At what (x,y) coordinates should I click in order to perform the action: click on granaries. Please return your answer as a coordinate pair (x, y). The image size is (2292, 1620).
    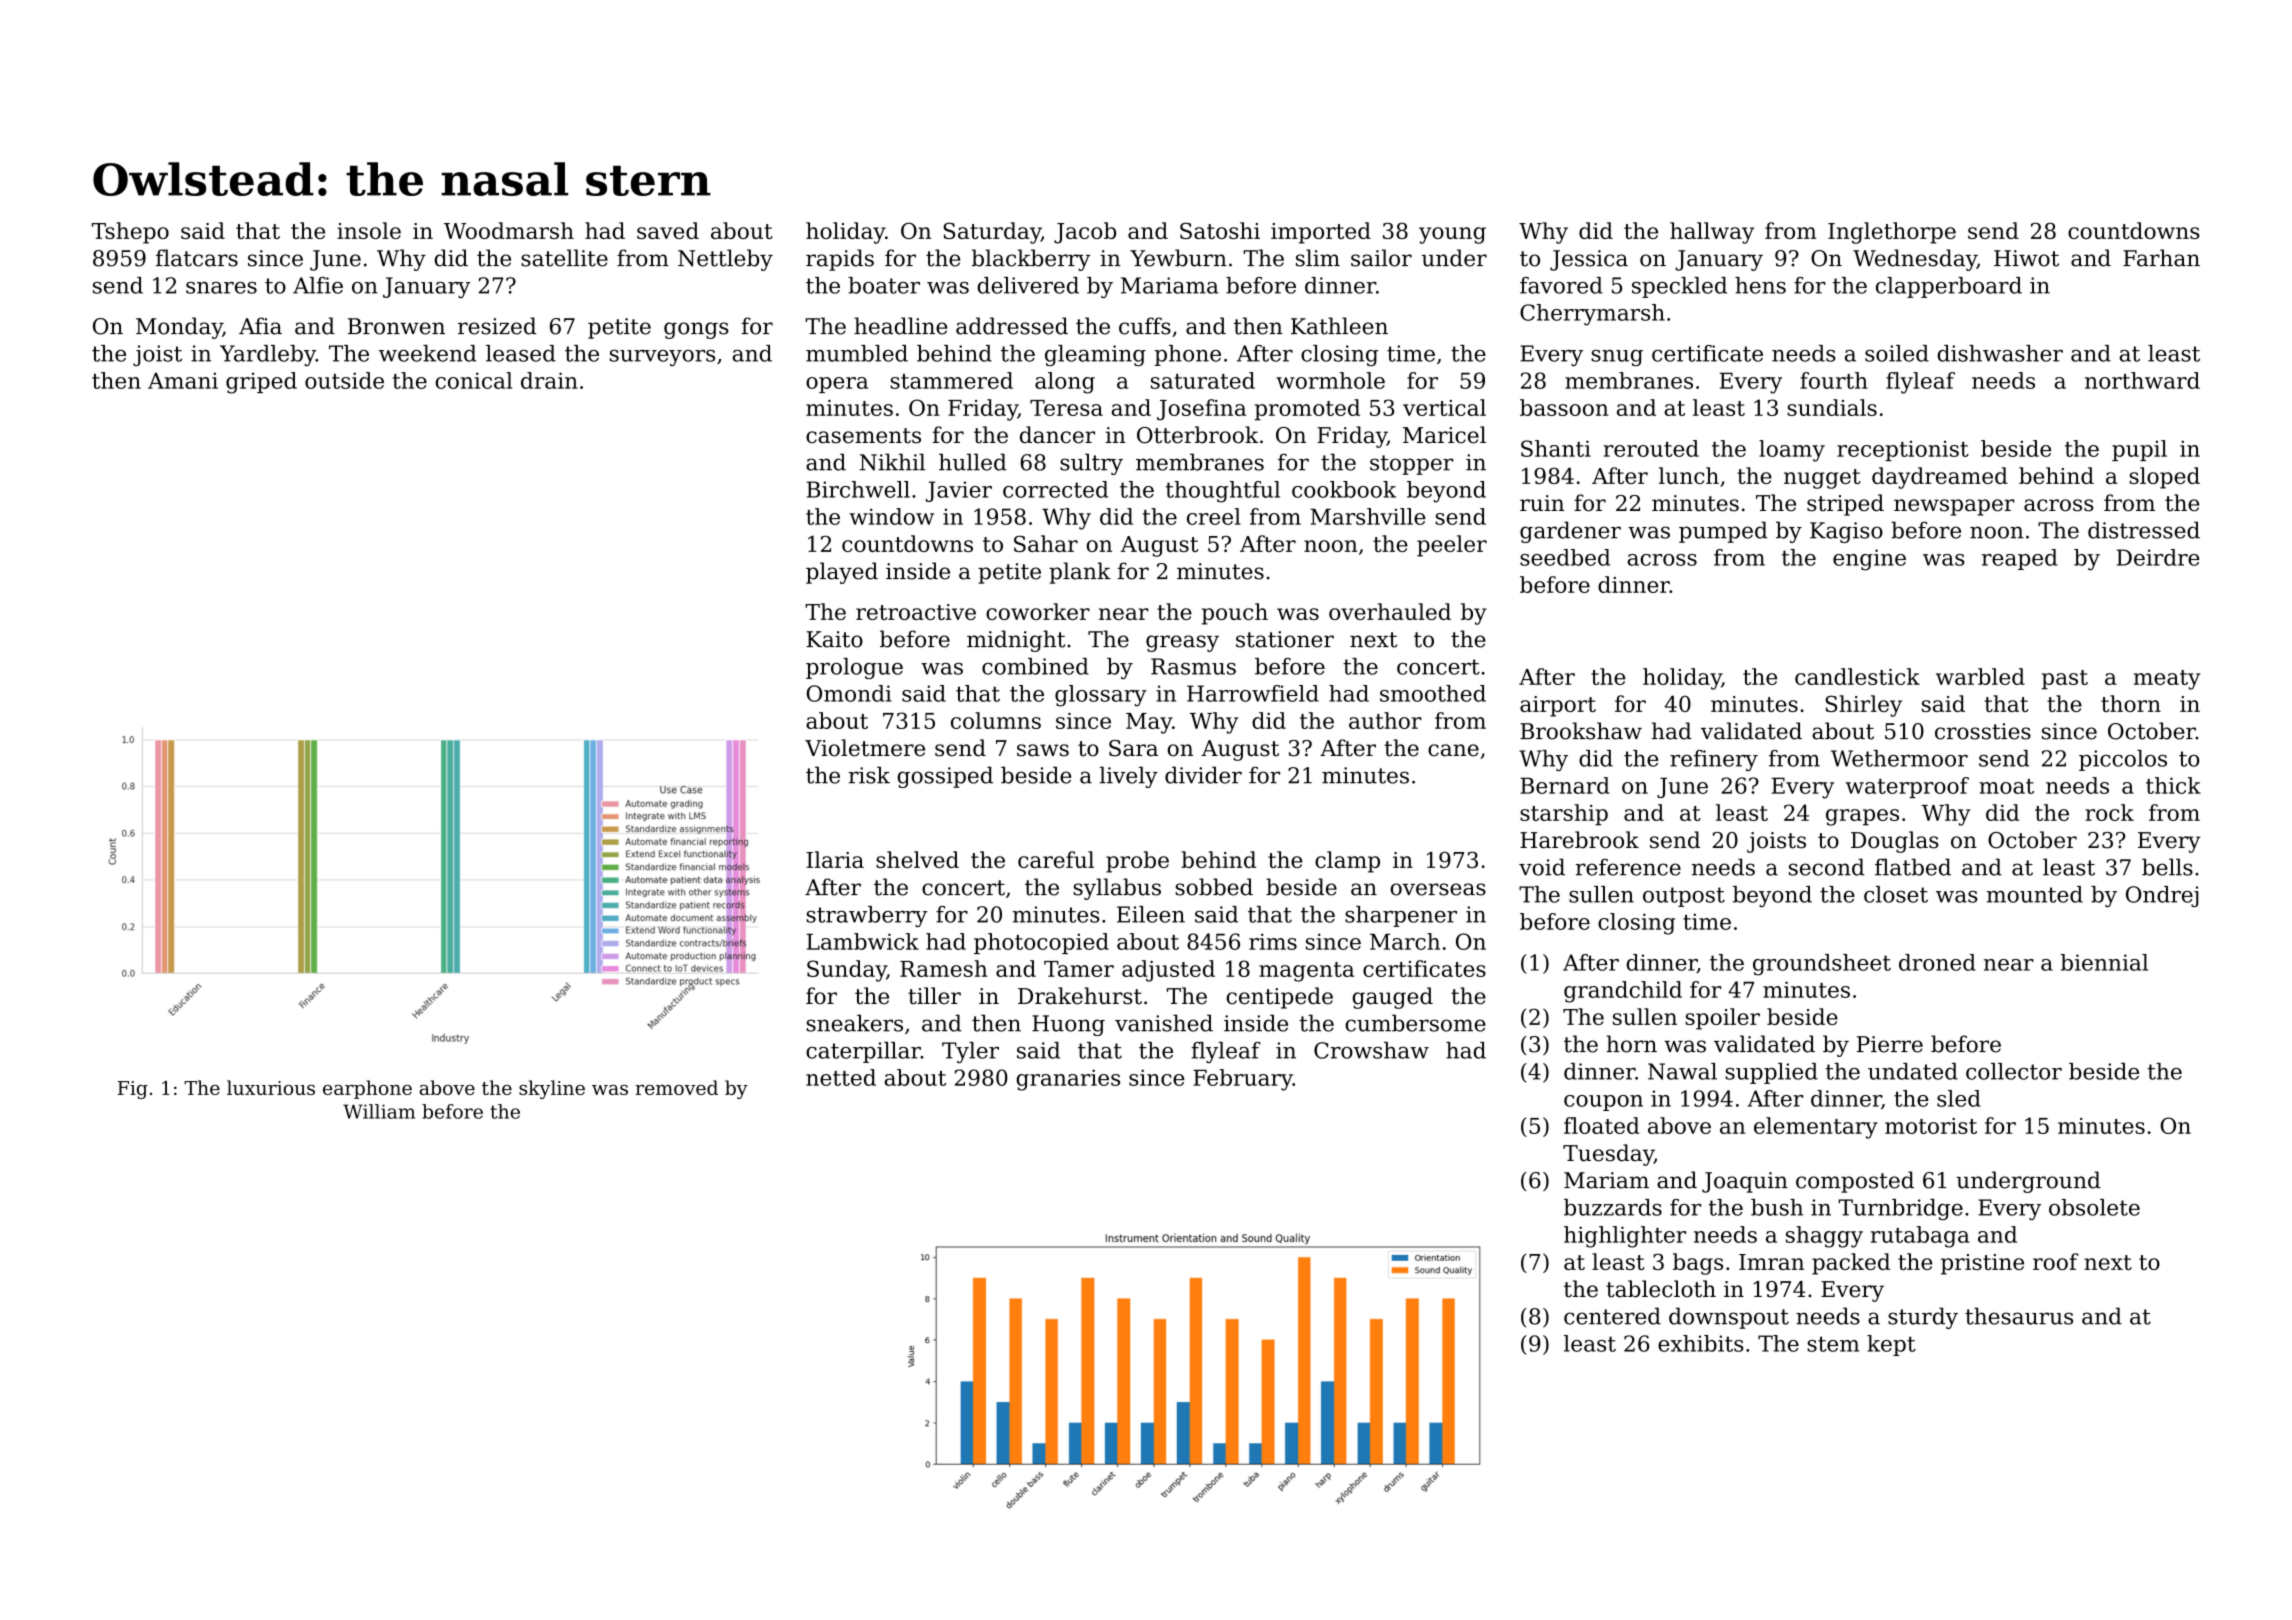
    Looking at the image, I should click on (1068, 1080).
